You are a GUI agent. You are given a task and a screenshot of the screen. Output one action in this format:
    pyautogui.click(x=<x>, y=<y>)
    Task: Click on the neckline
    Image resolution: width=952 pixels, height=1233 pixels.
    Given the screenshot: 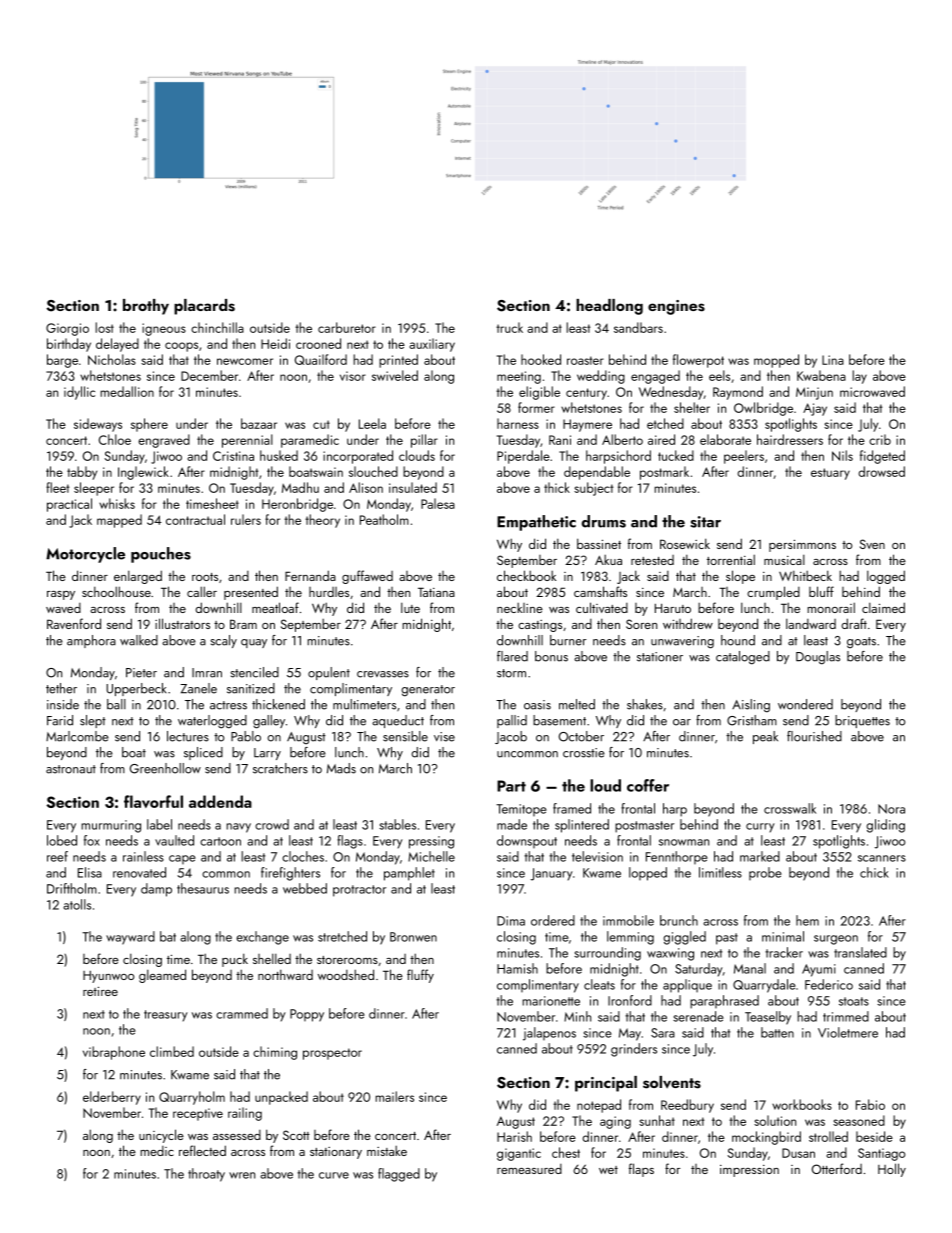 What is the action you would take?
    pyautogui.click(x=520, y=608)
